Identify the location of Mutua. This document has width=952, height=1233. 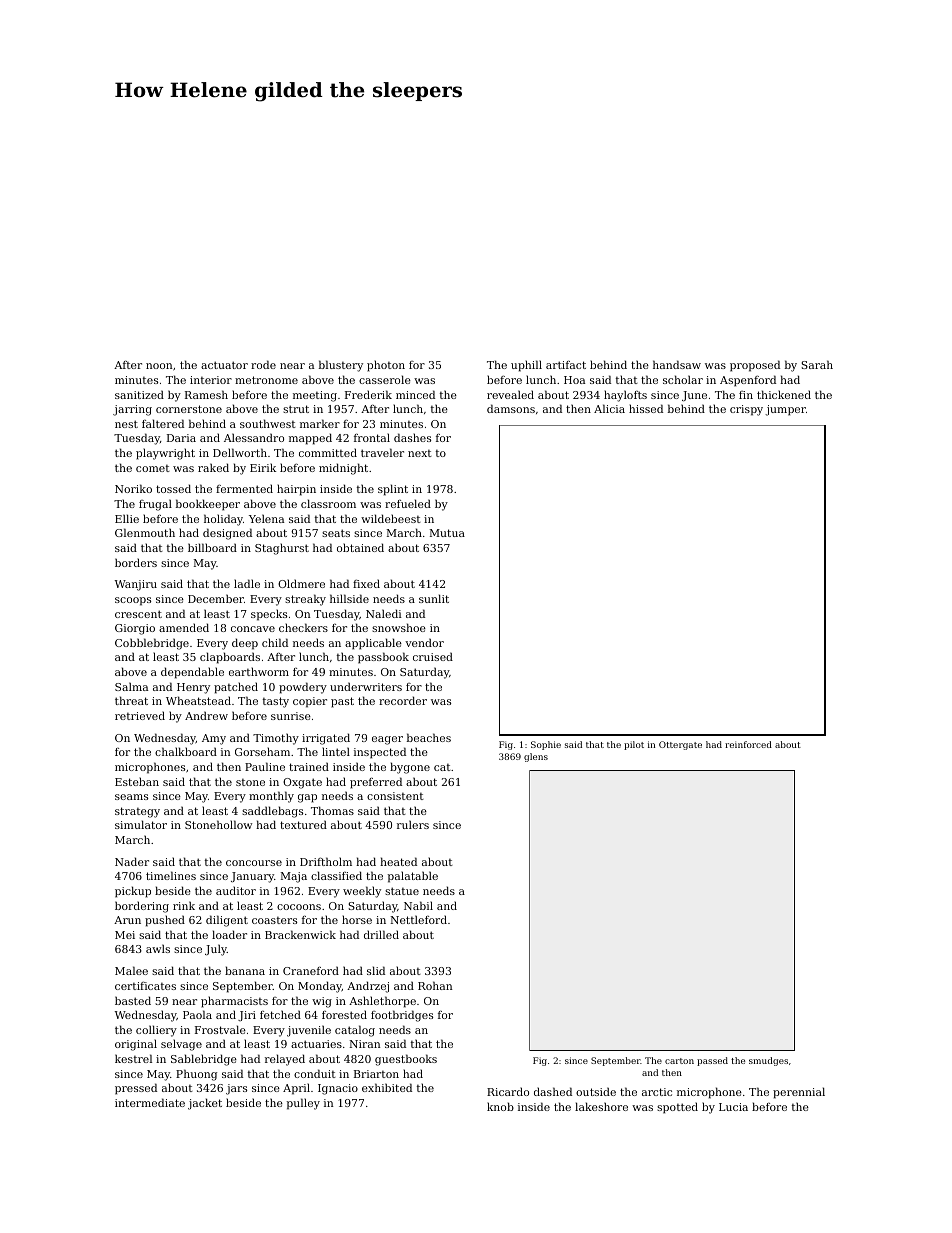
(447, 533).
